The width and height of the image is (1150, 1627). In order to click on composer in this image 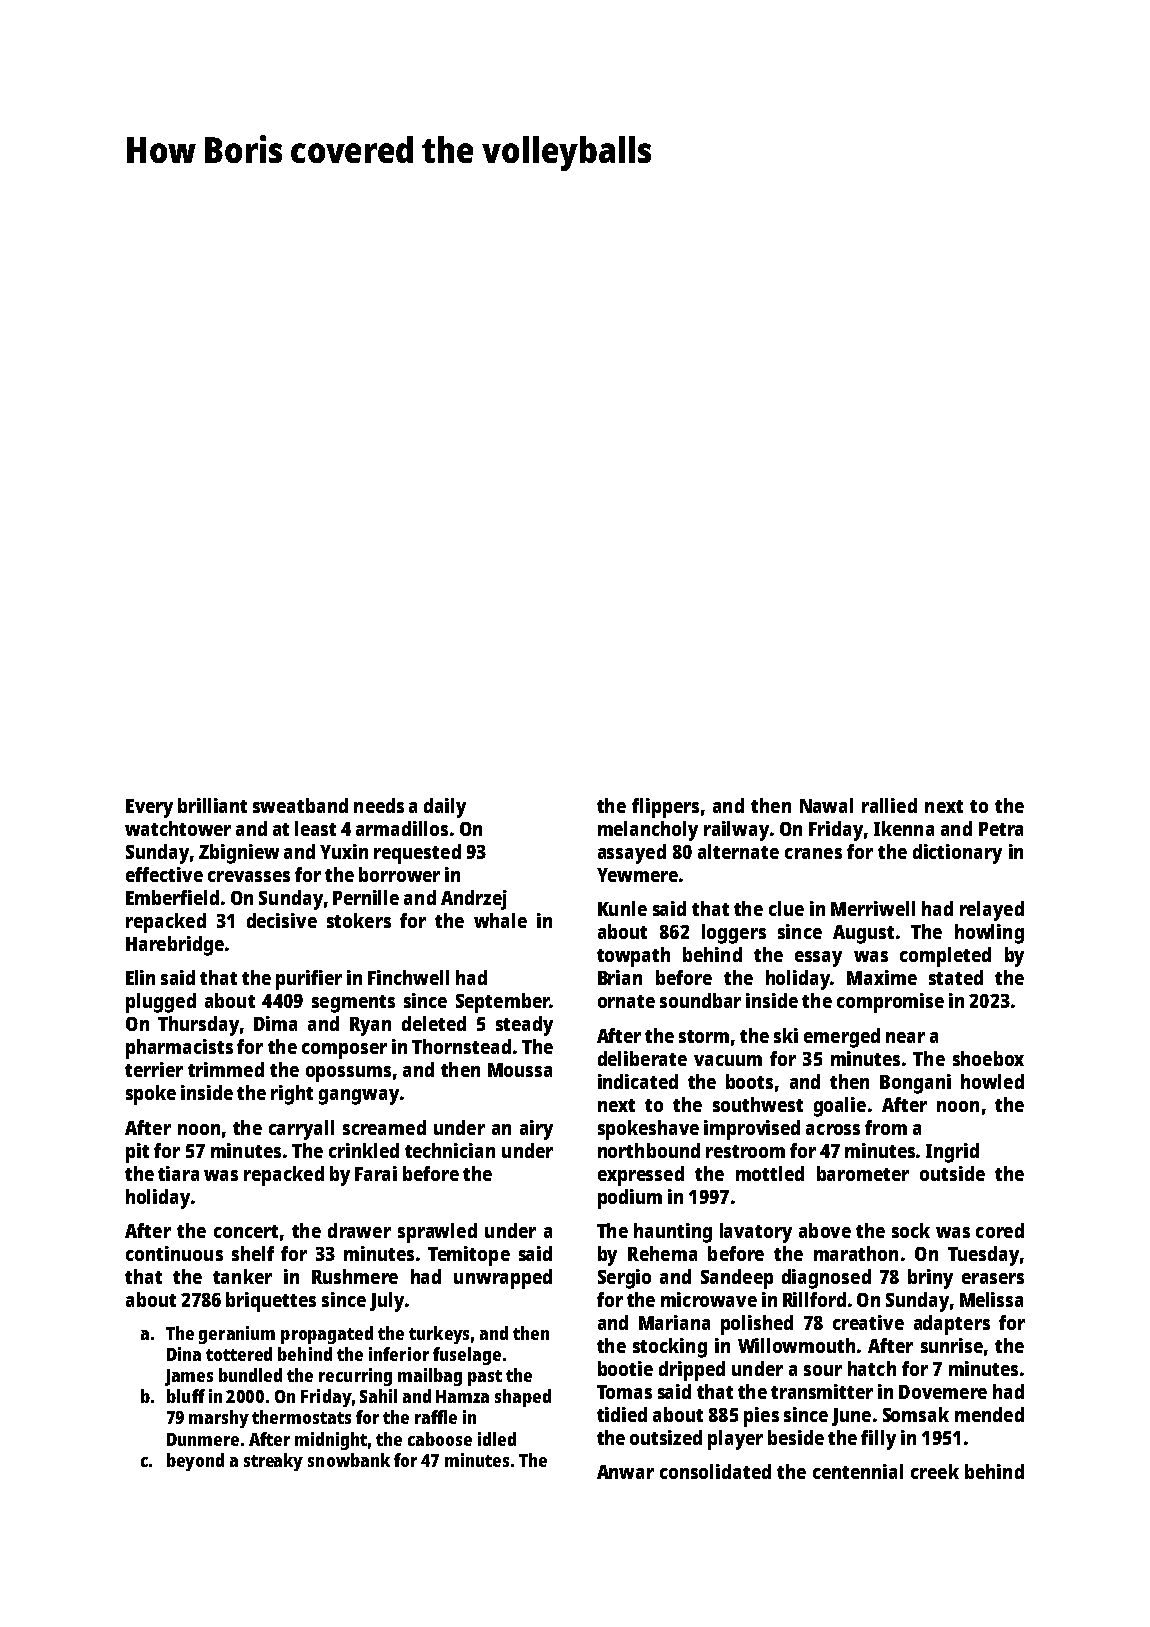, I will do `click(344, 1051)`.
